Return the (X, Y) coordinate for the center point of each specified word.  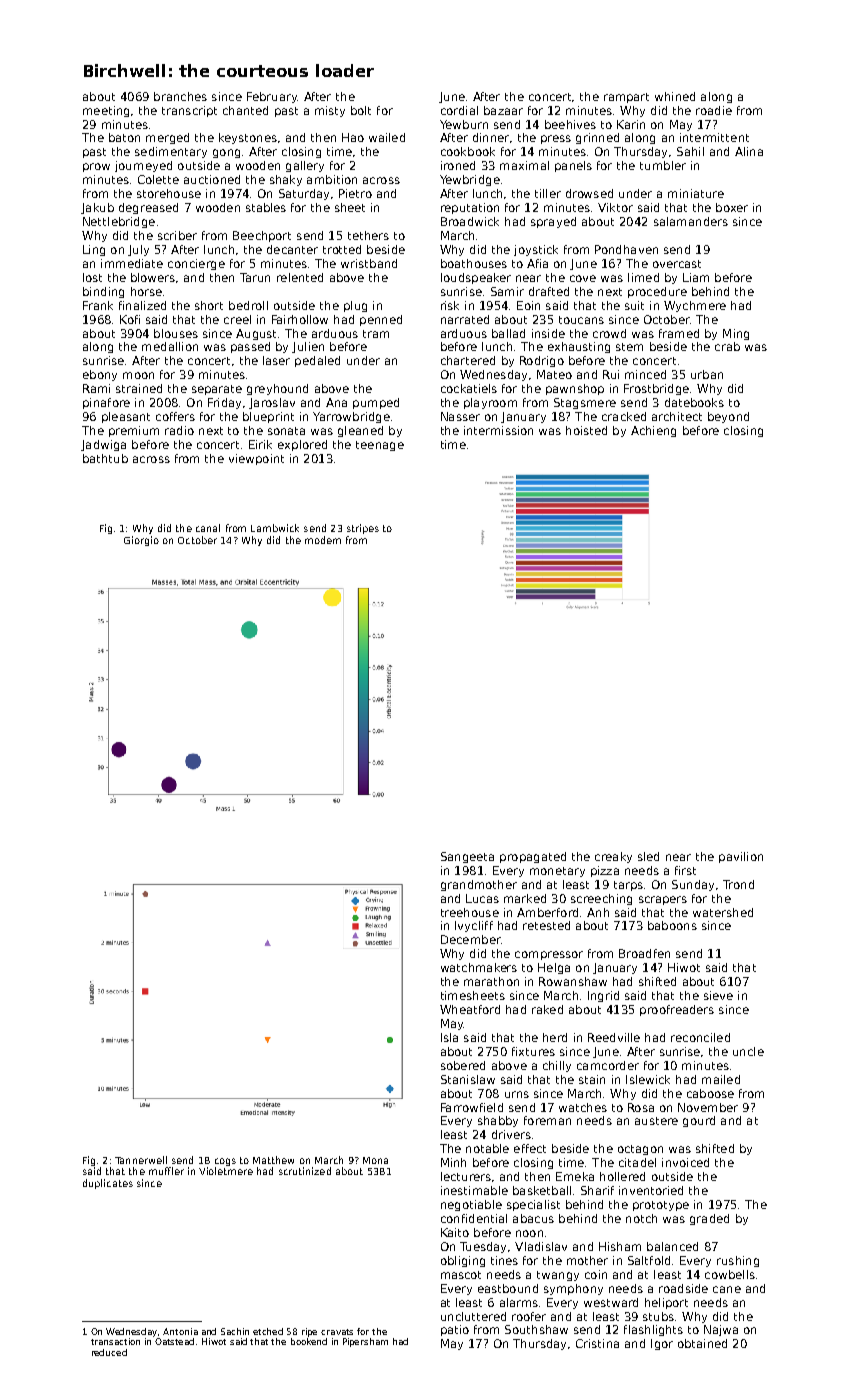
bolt (361, 110)
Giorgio (141, 541)
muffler (166, 1171)
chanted (245, 110)
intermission (498, 430)
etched (268, 1331)
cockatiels (469, 388)
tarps (628, 886)
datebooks (694, 402)
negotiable (471, 1205)
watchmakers (479, 967)
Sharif (597, 1190)
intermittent (714, 137)
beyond (728, 417)
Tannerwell (141, 1160)
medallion (170, 346)
